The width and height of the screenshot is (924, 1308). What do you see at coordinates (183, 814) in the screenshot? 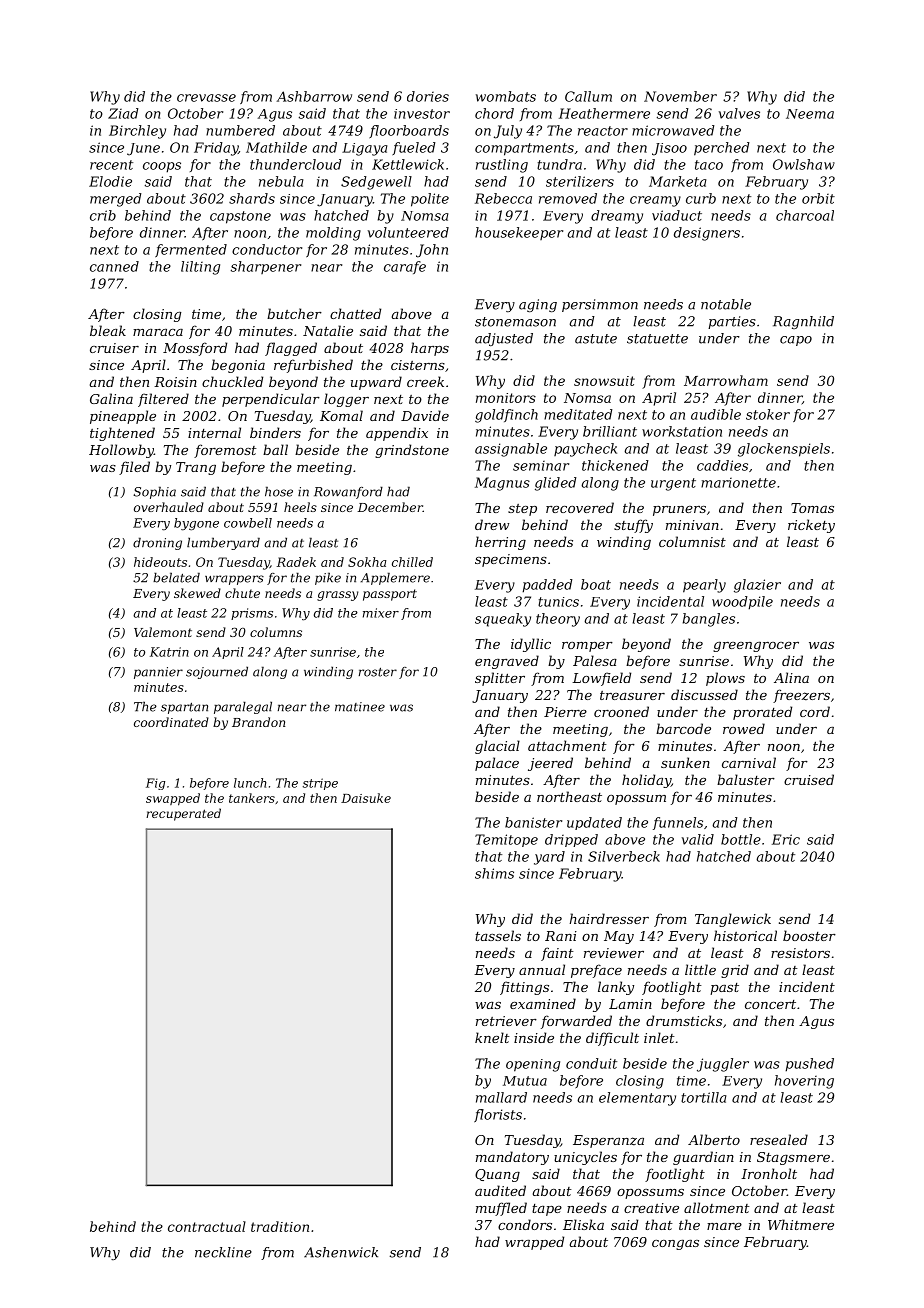
I see `recuperated` at bounding box center [183, 814].
